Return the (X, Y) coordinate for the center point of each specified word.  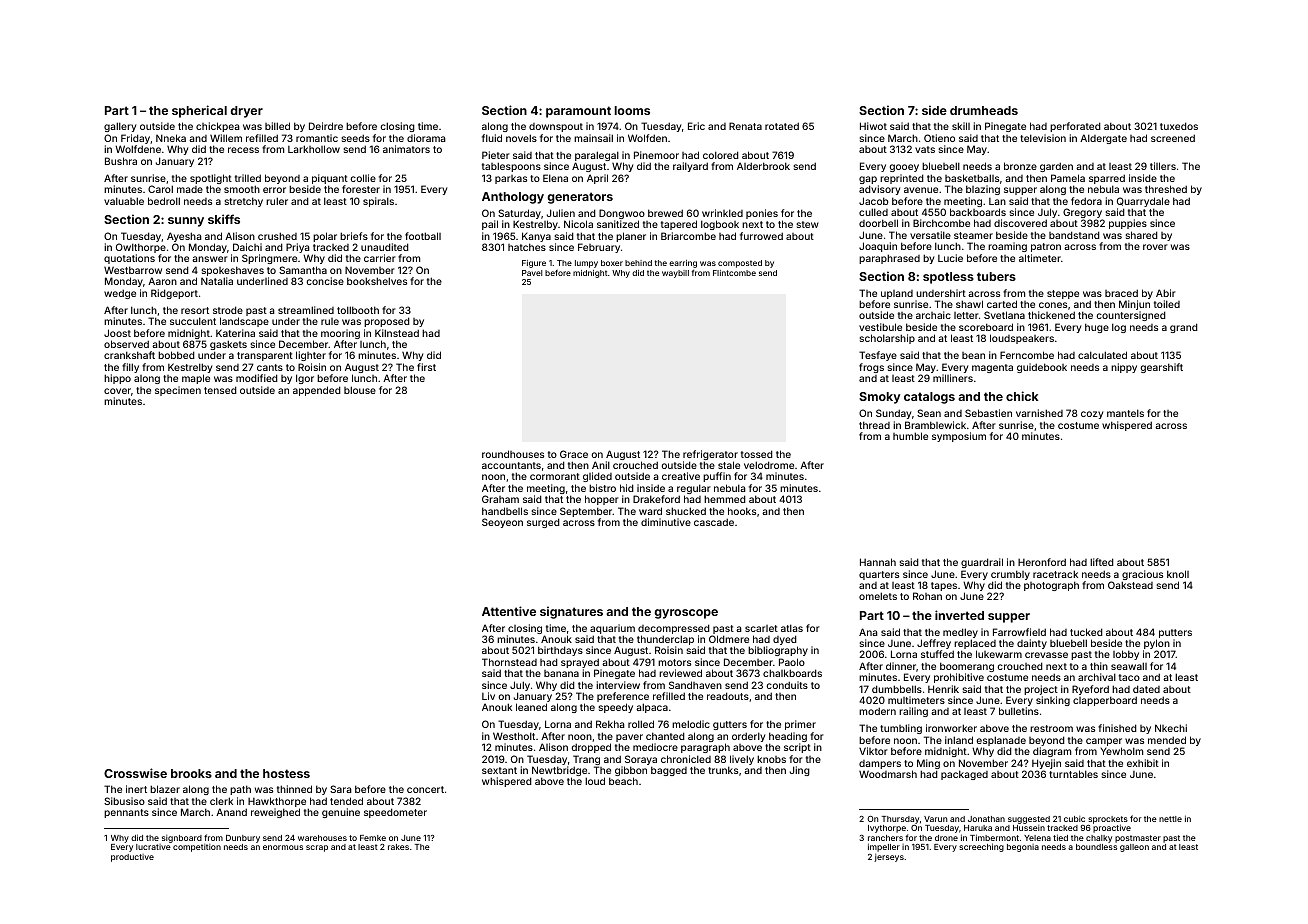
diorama (426, 138)
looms (632, 110)
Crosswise (135, 773)
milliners (953, 378)
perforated (1075, 127)
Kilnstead (397, 333)
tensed (220, 390)
